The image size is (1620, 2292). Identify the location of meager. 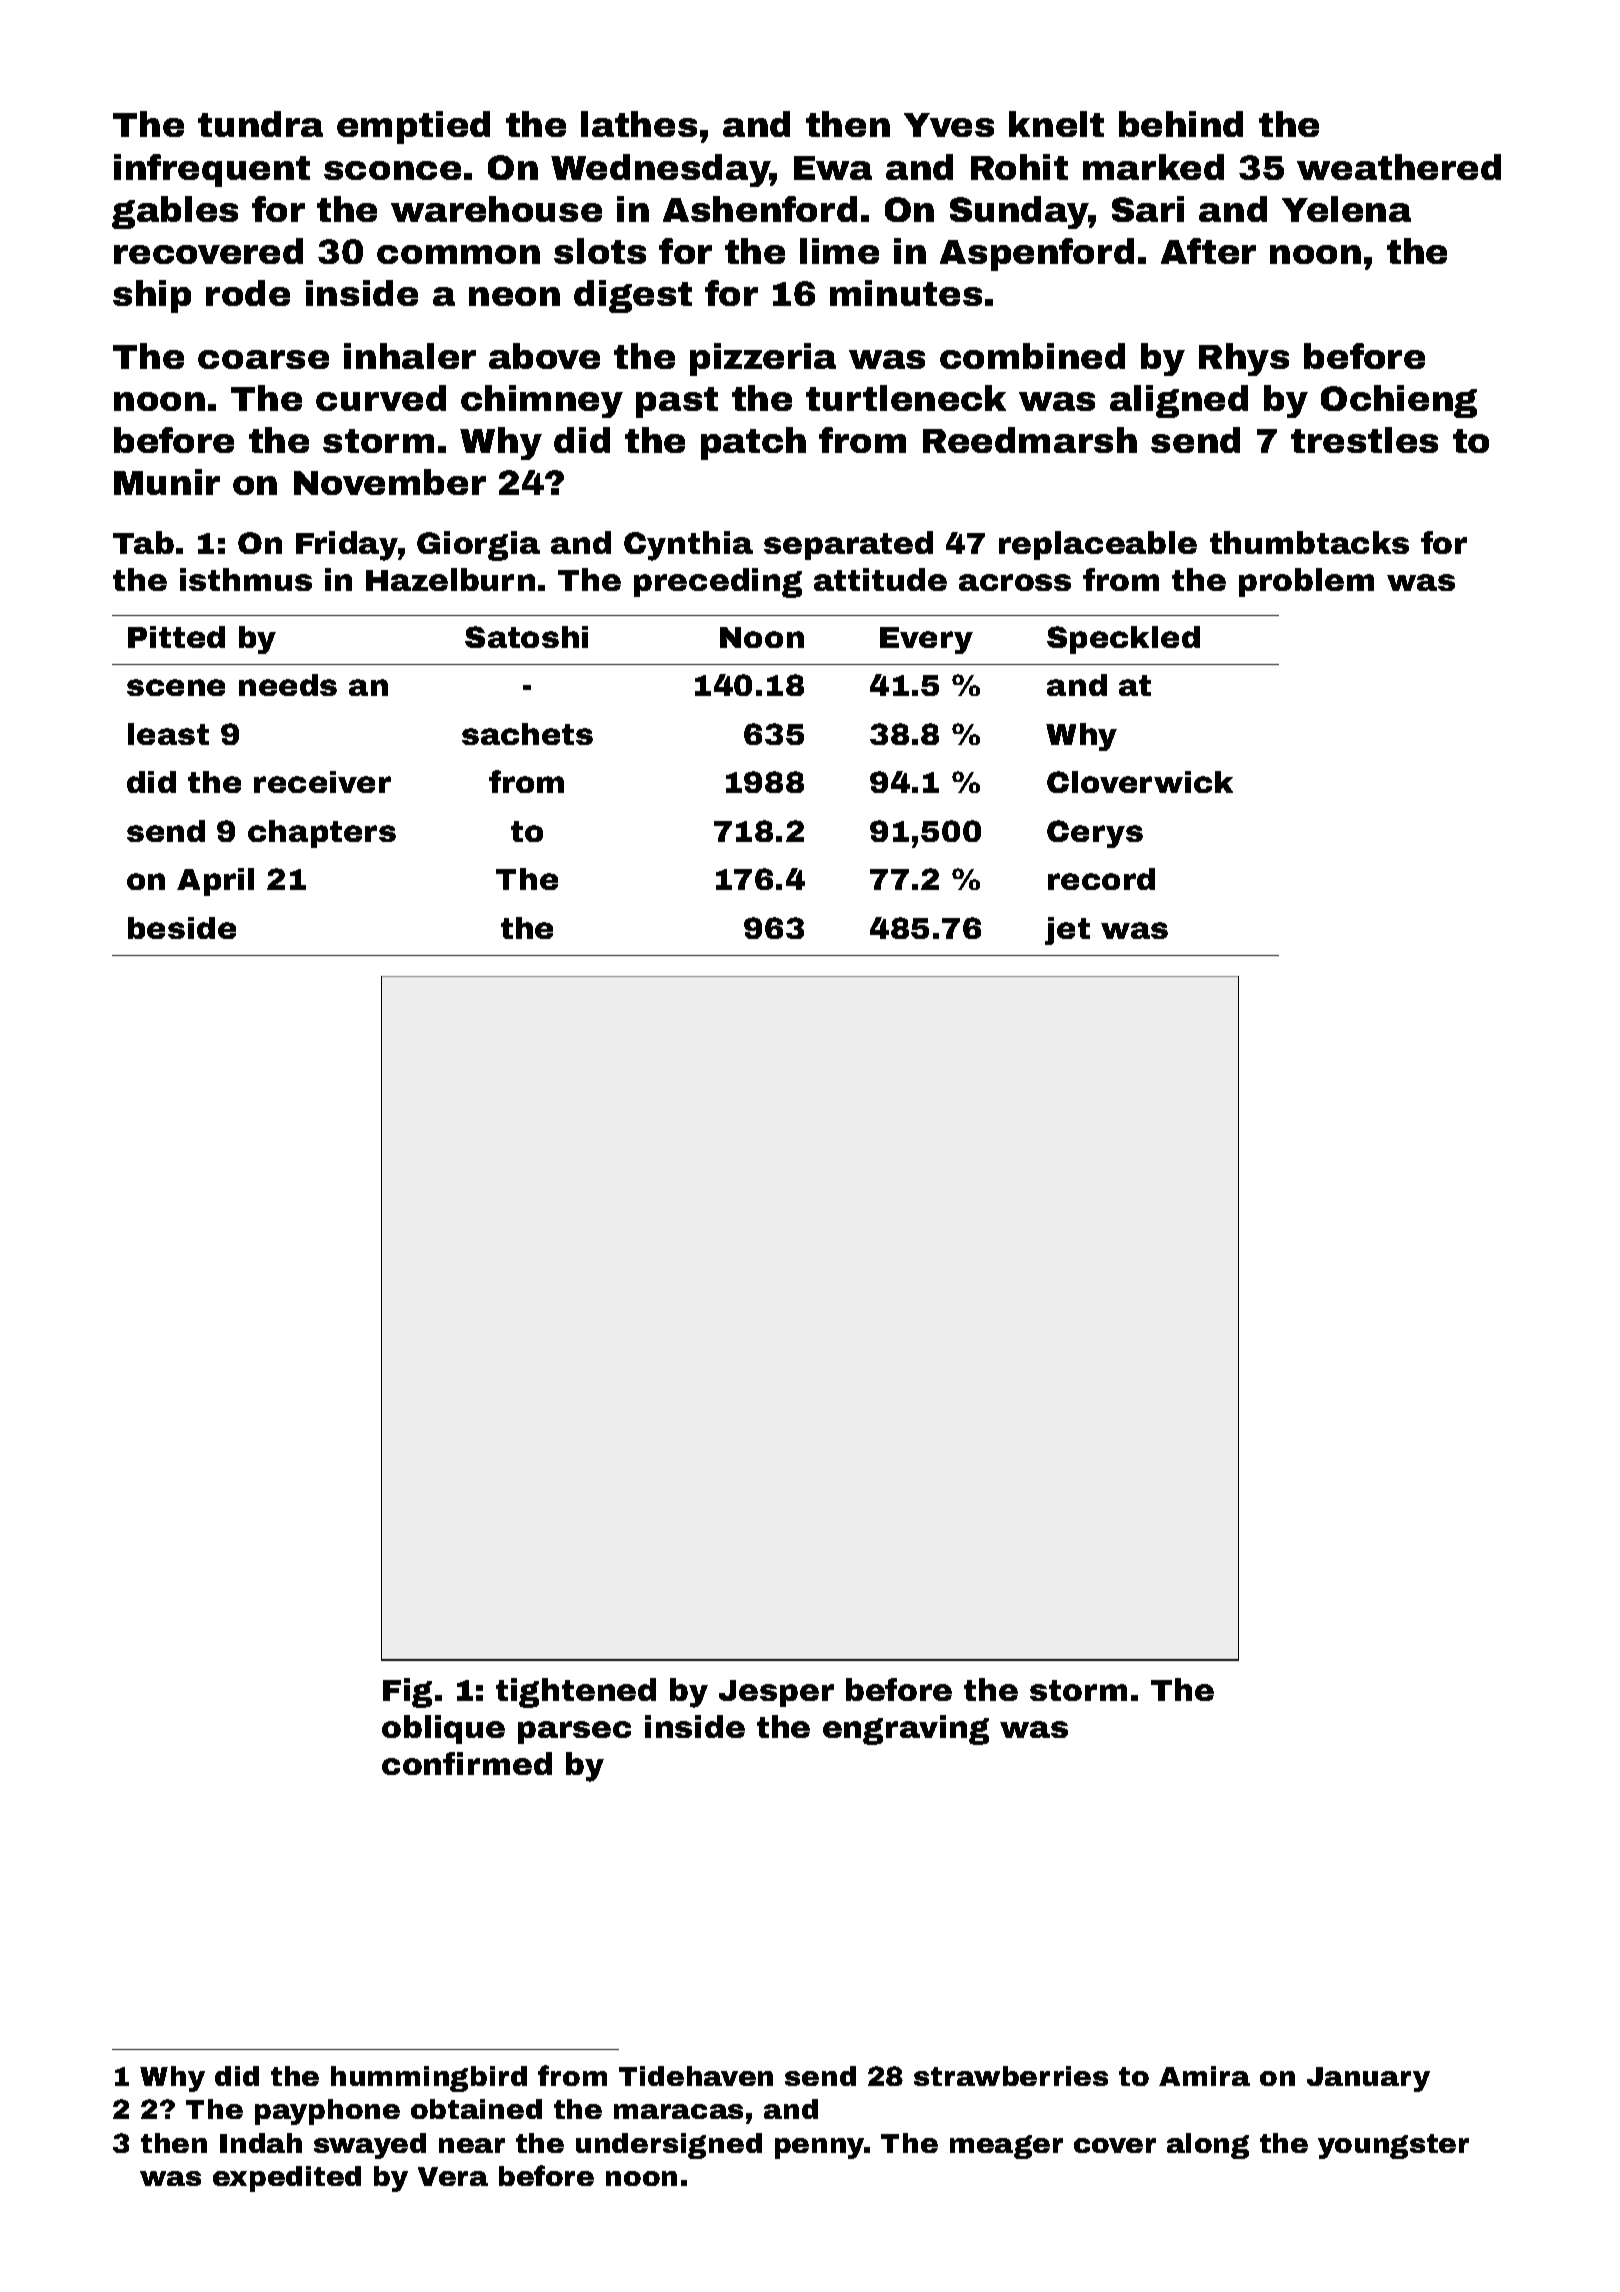
(1006, 2147).
